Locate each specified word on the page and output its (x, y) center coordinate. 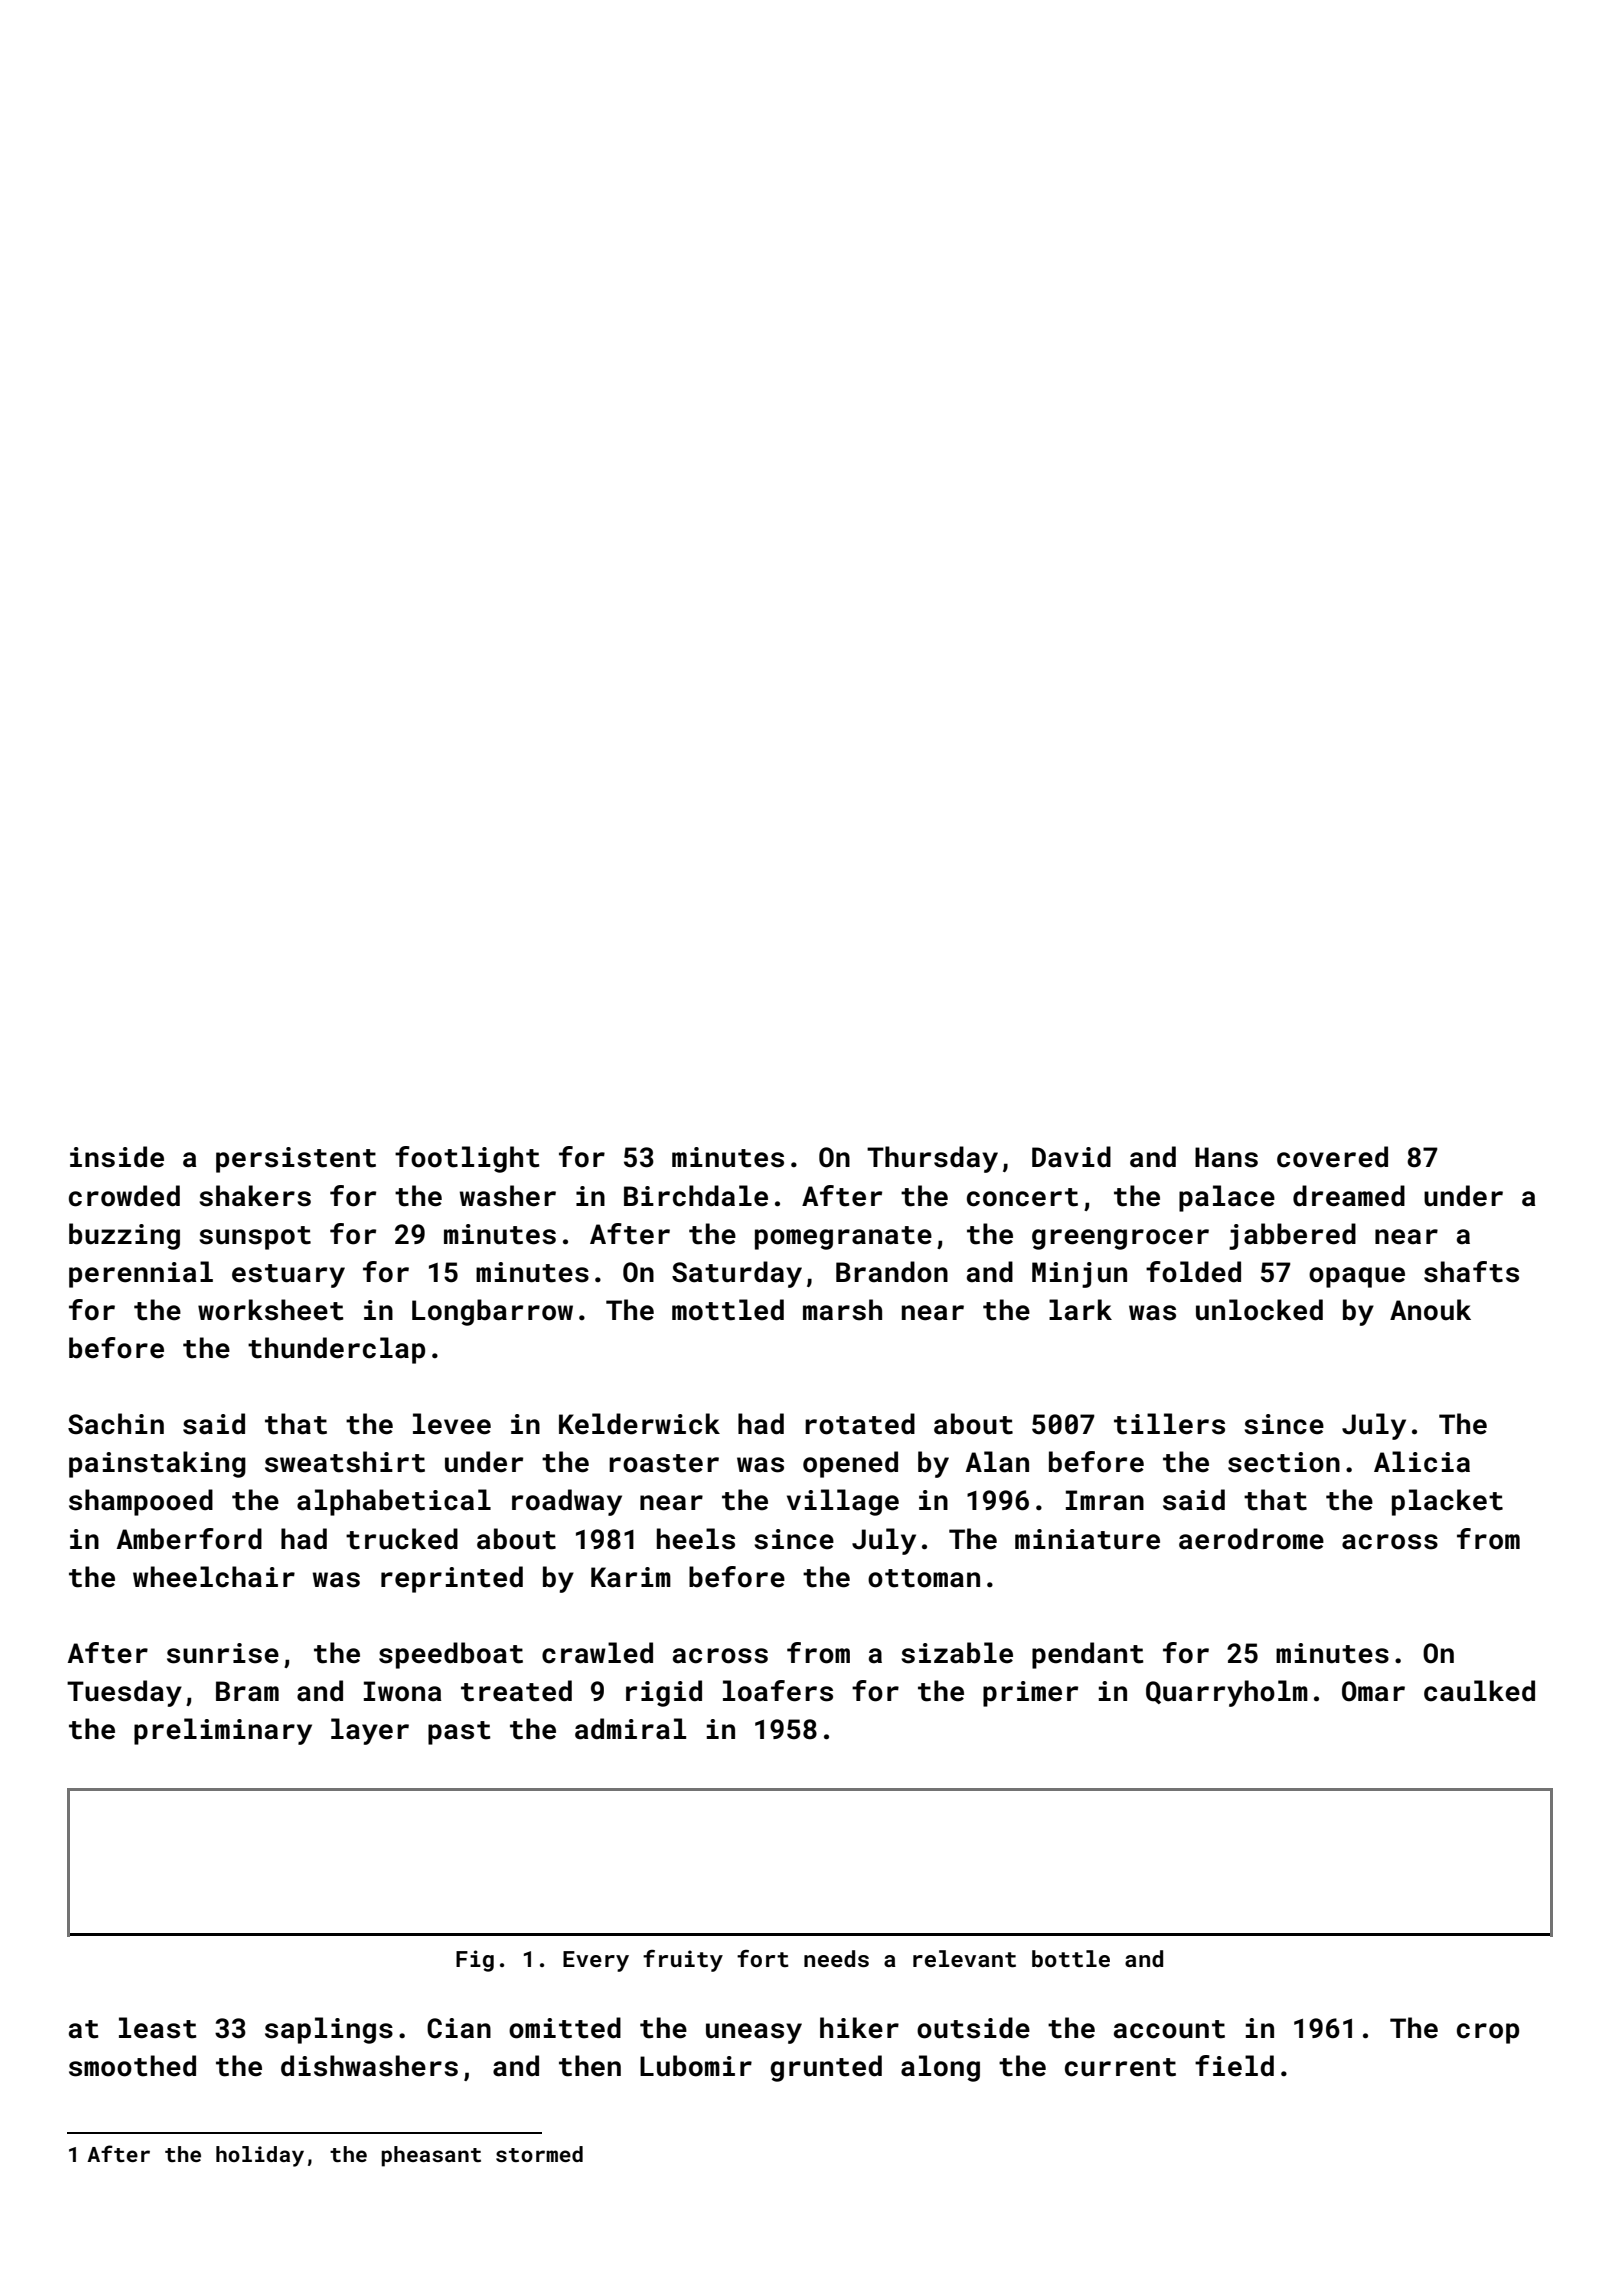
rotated (860, 1424)
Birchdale (696, 1196)
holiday (260, 2156)
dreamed (1349, 1196)
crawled (597, 1653)
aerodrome (1251, 1539)
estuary (288, 1276)
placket (1447, 1502)
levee (452, 1424)
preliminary (223, 1731)
